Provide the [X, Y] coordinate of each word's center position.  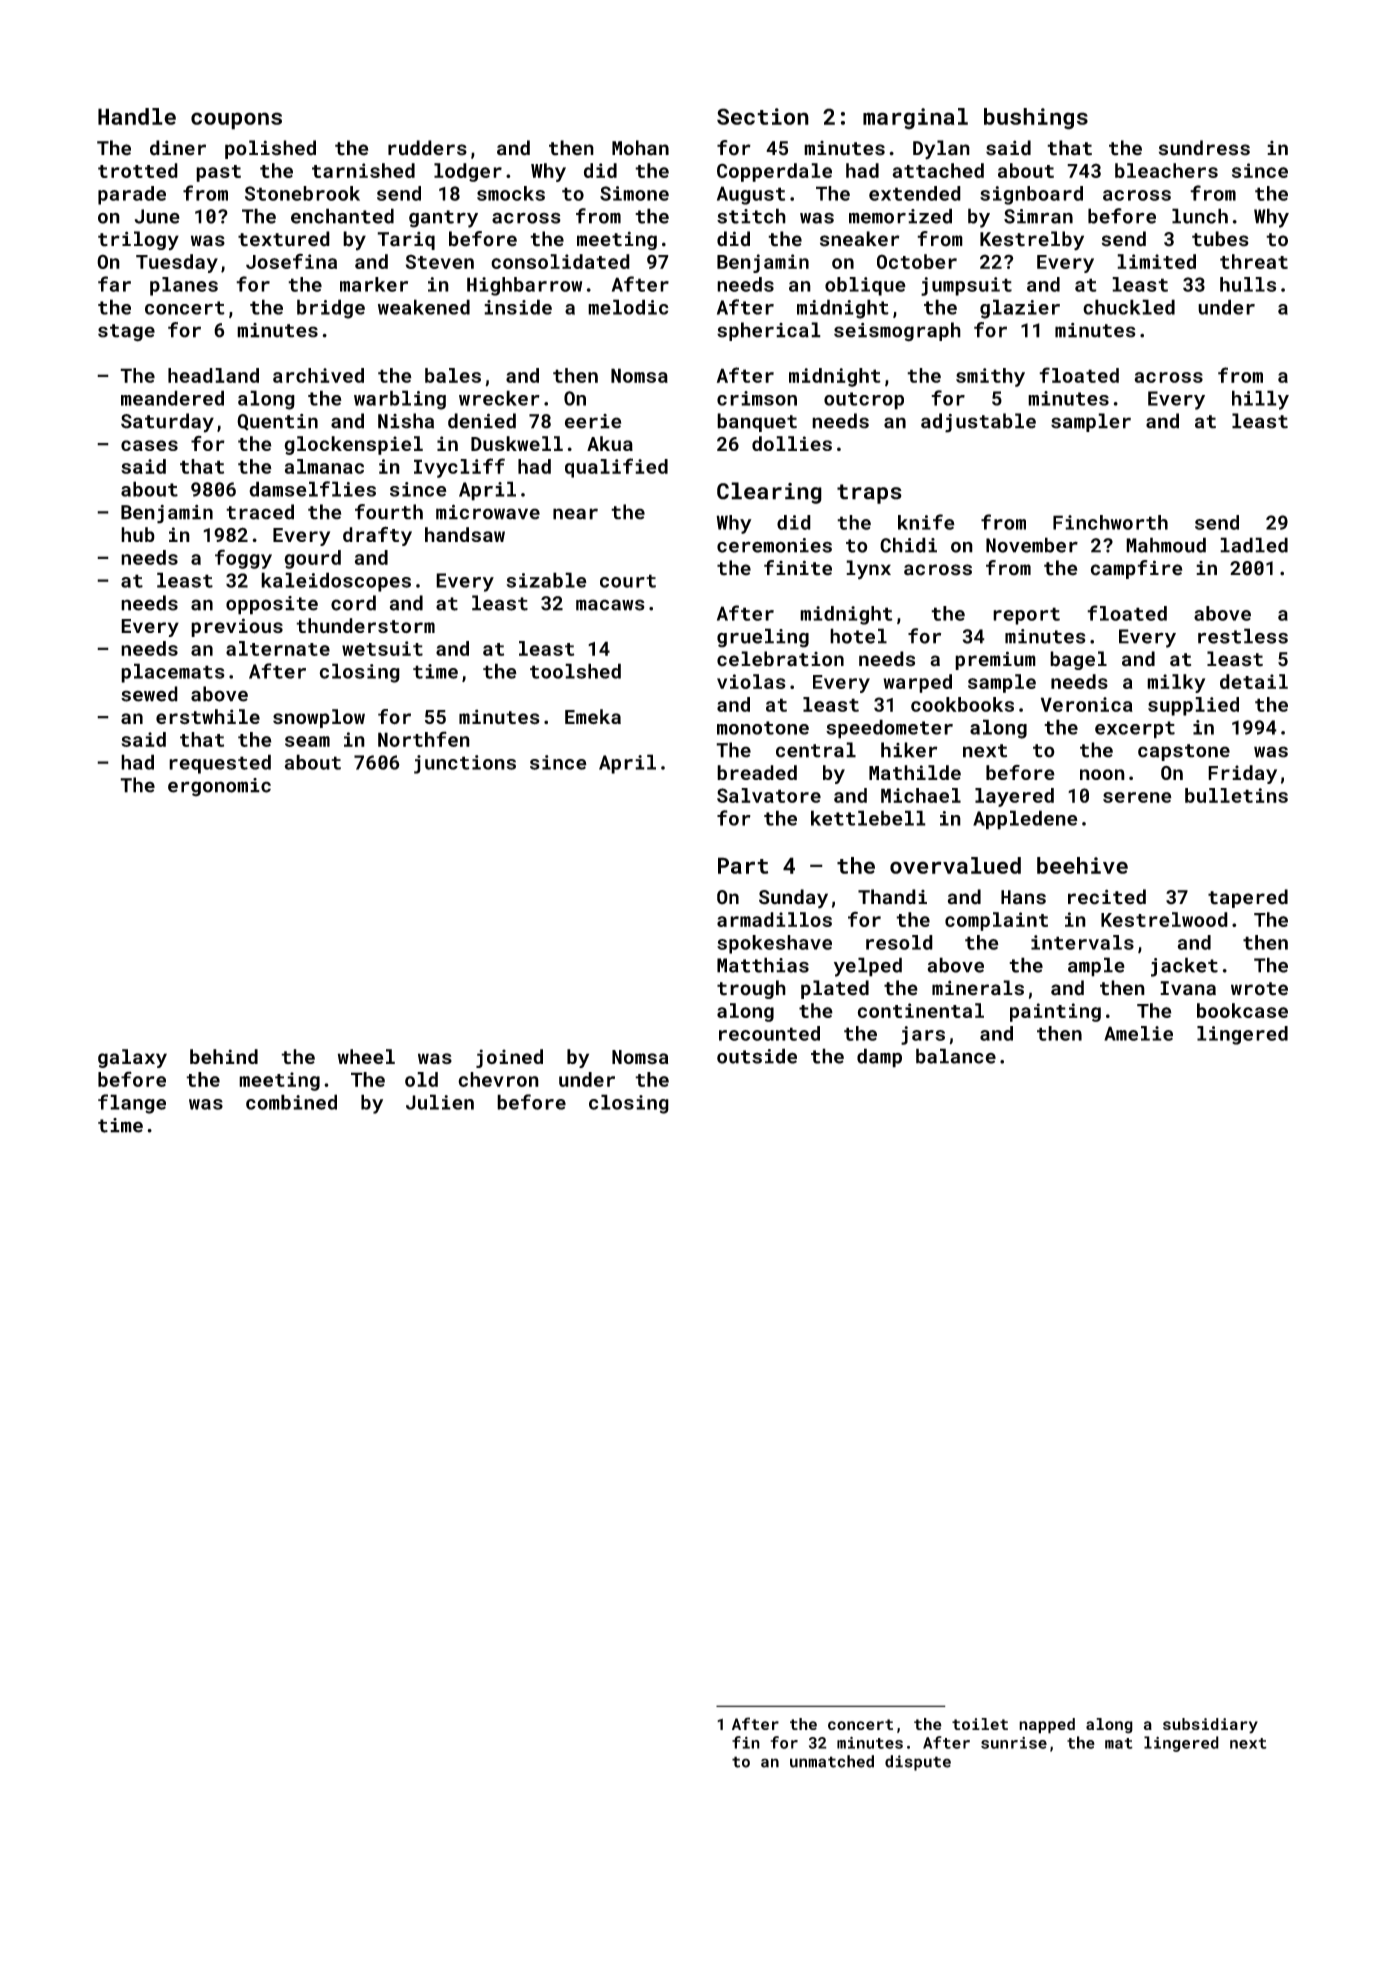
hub [138, 534]
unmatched [832, 1761]
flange [132, 1104]
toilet [980, 1724]
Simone [634, 193]
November [1032, 545]
